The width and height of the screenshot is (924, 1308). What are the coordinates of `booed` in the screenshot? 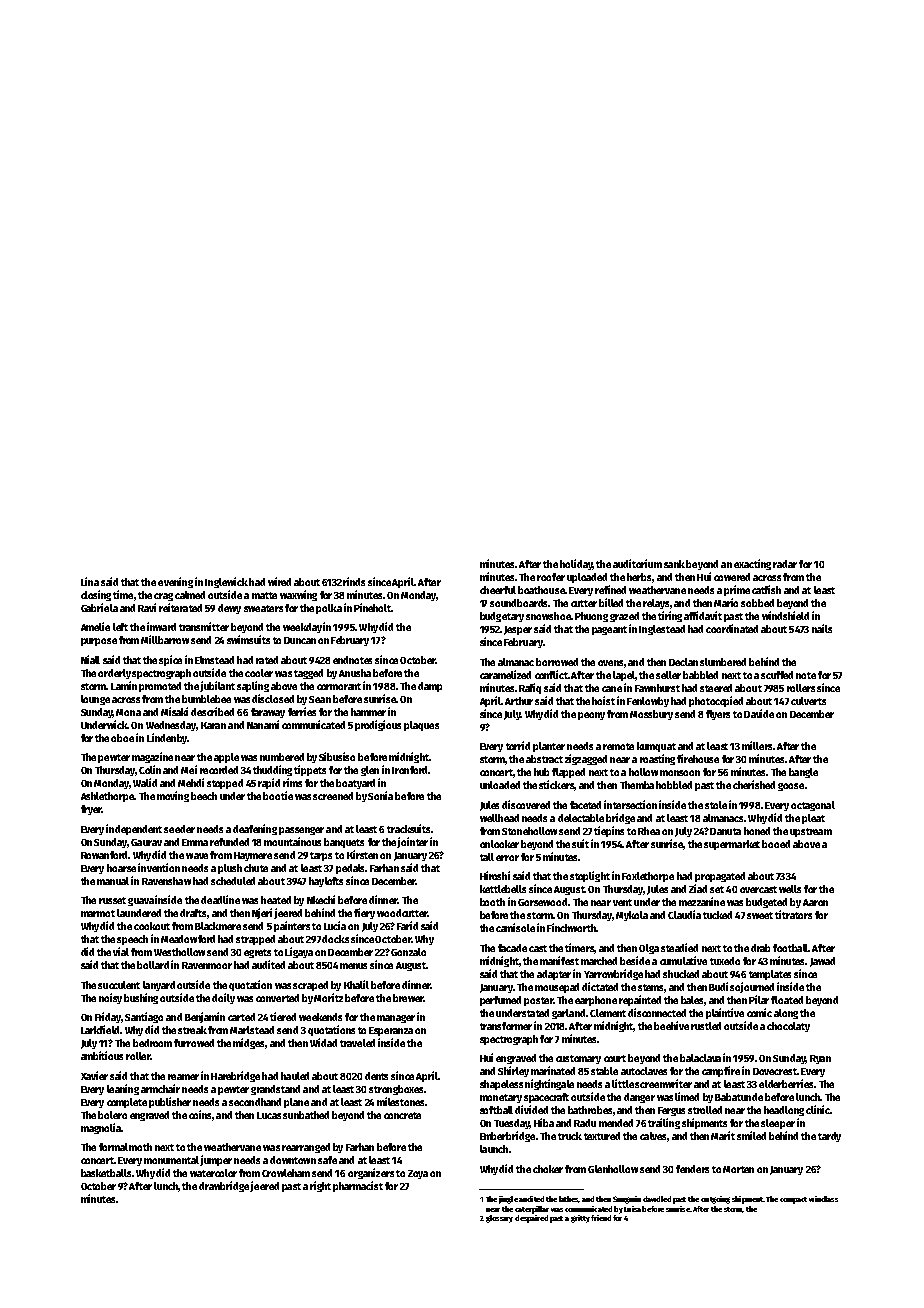 It's located at (776, 844).
